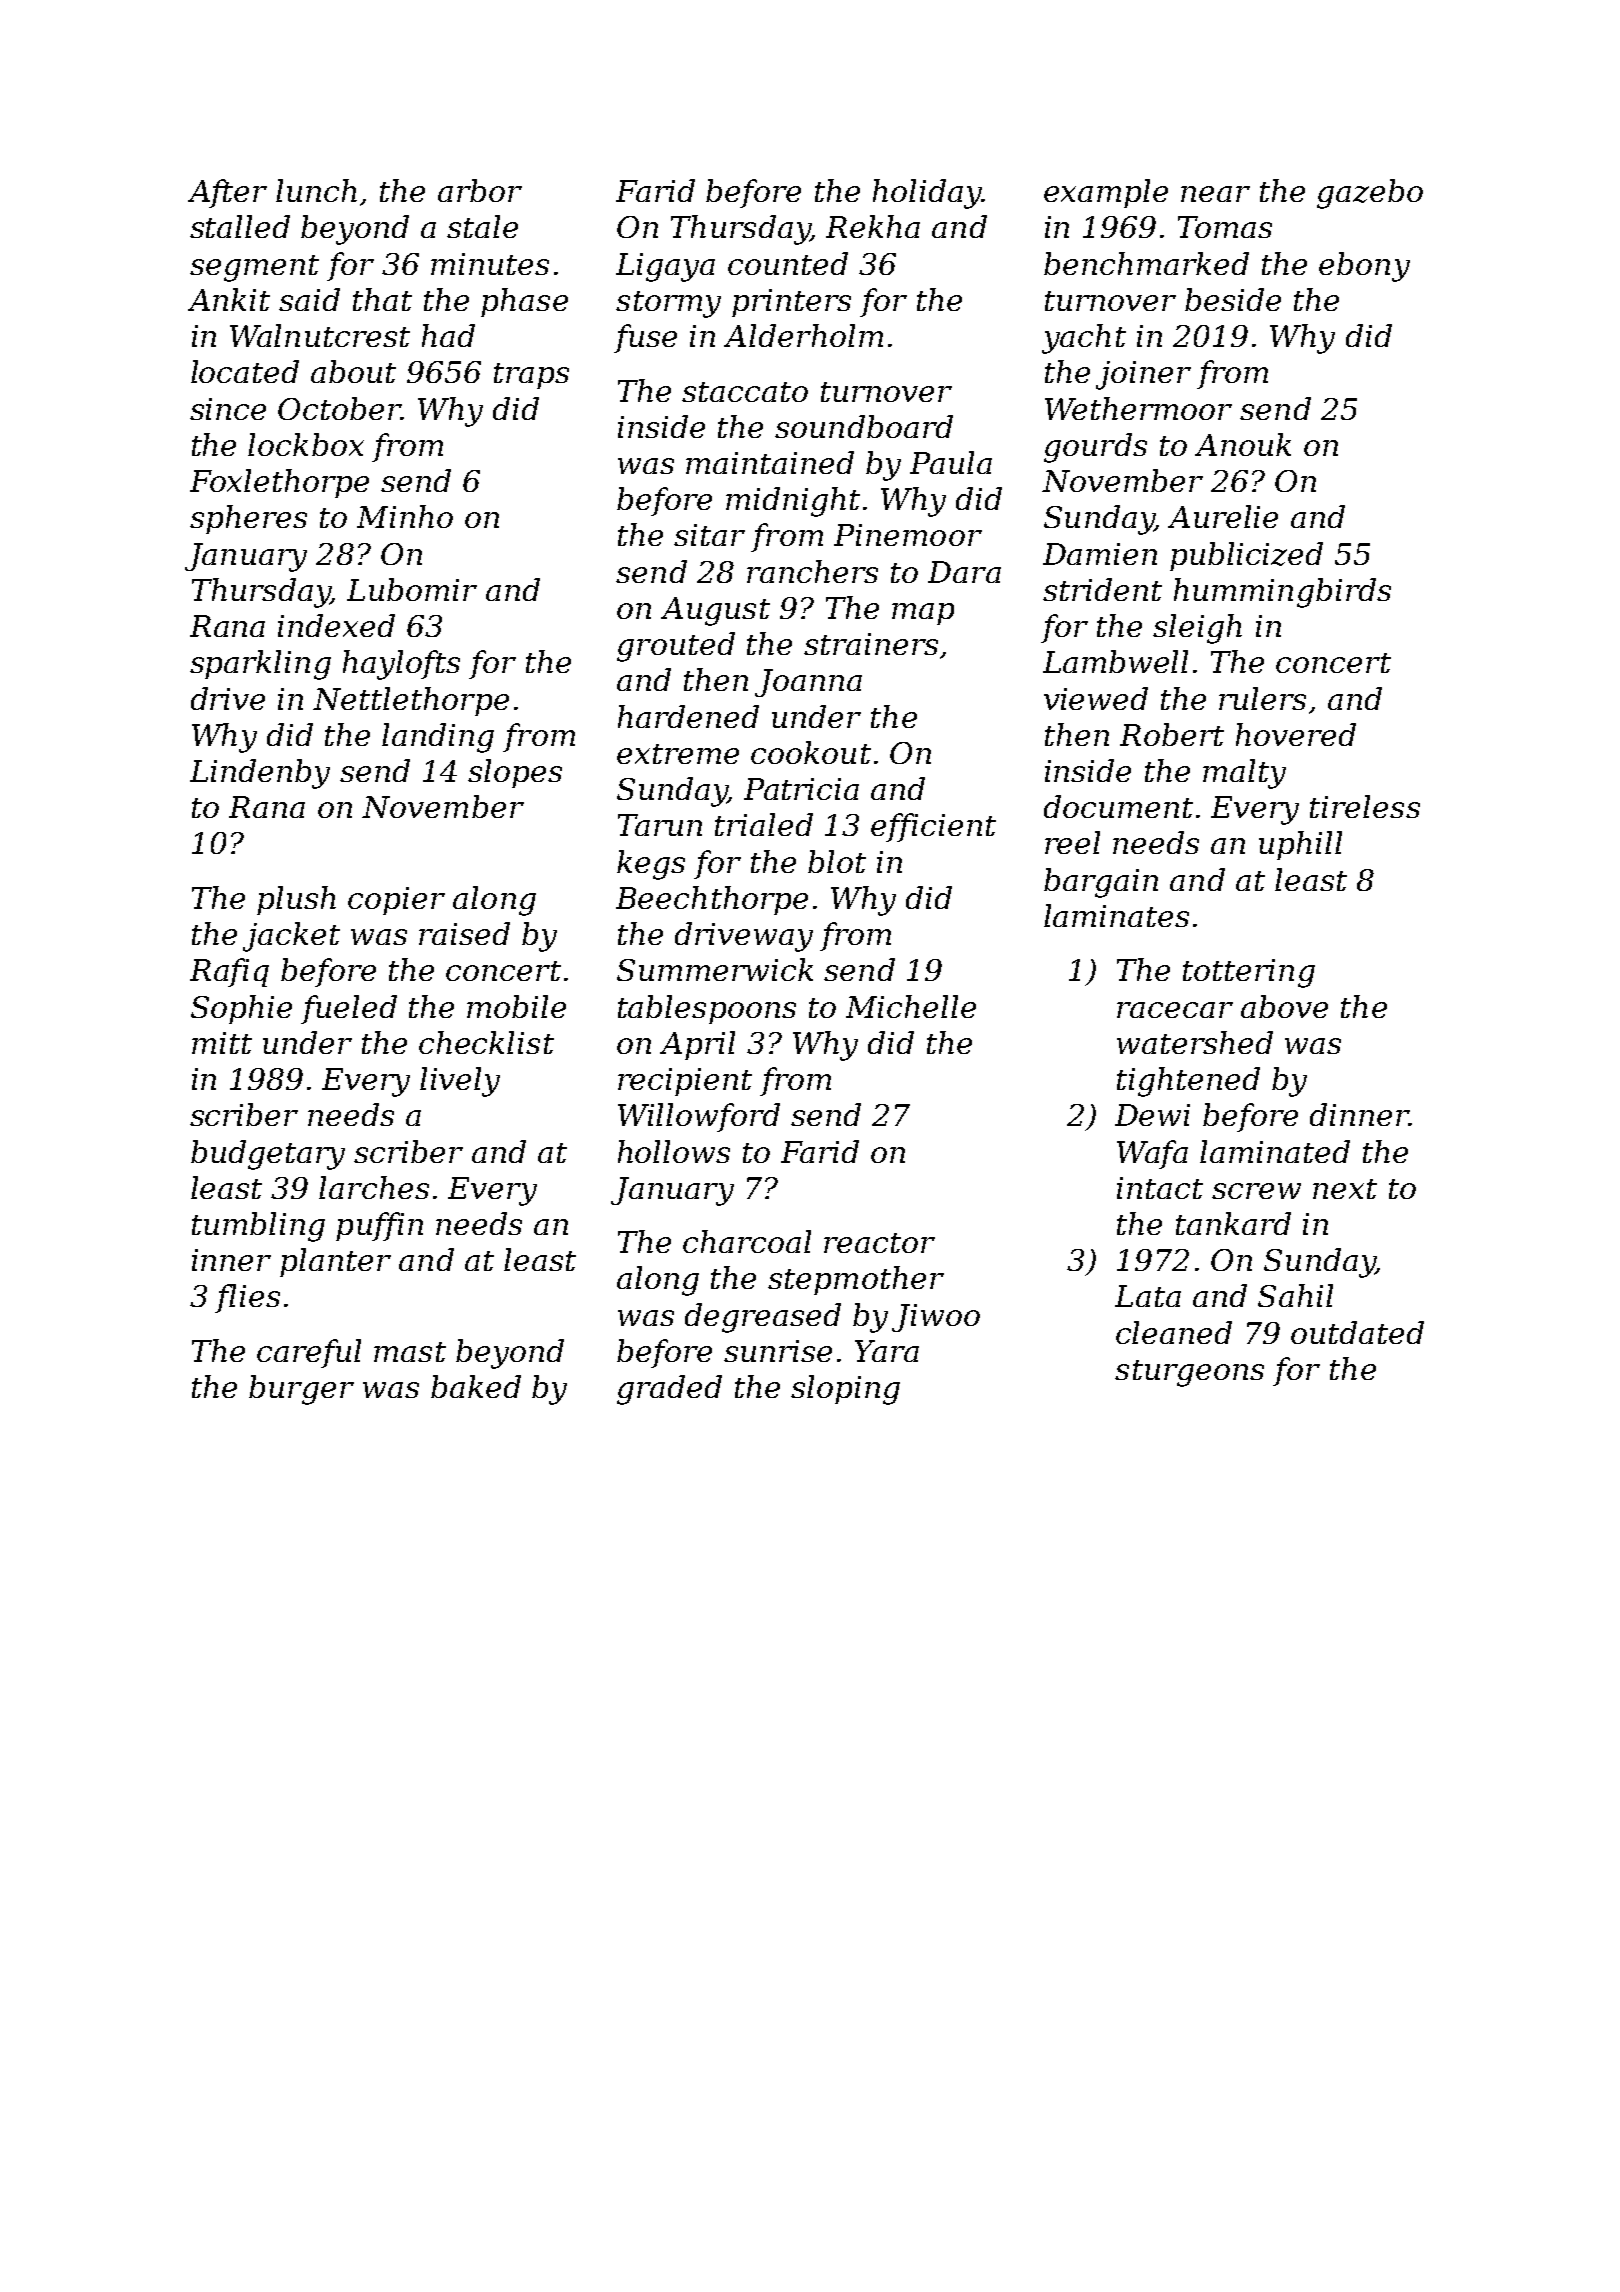  What do you see at coordinates (1223, 516) in the screenshot?
I see `Aurelie` at bounding box center [1223, 516].
